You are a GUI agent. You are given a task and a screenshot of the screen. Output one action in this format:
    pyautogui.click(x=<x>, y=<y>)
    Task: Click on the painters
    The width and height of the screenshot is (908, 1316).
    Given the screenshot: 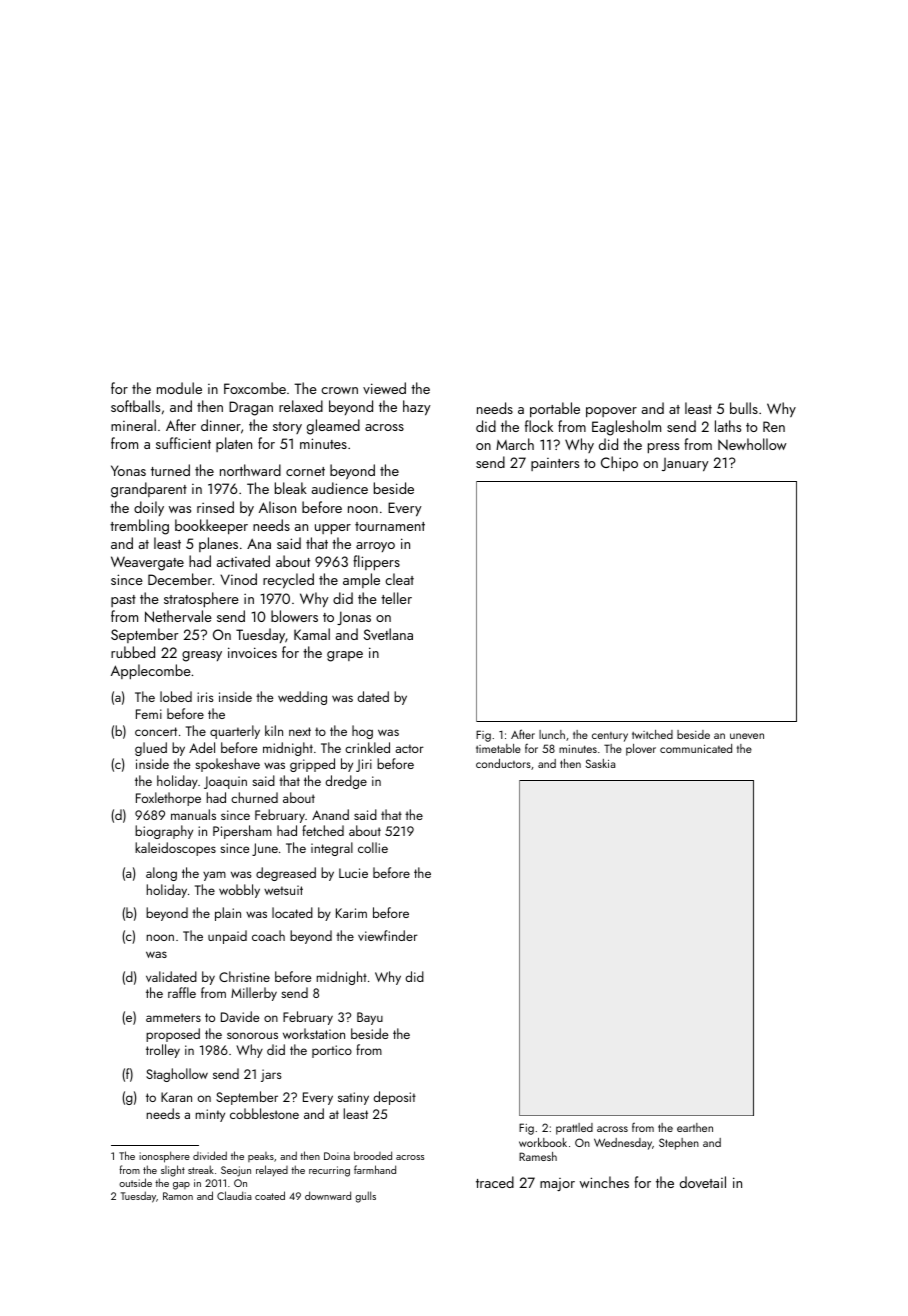 What is the action you would take?
    pyautogui.click(x=555, y=464)
